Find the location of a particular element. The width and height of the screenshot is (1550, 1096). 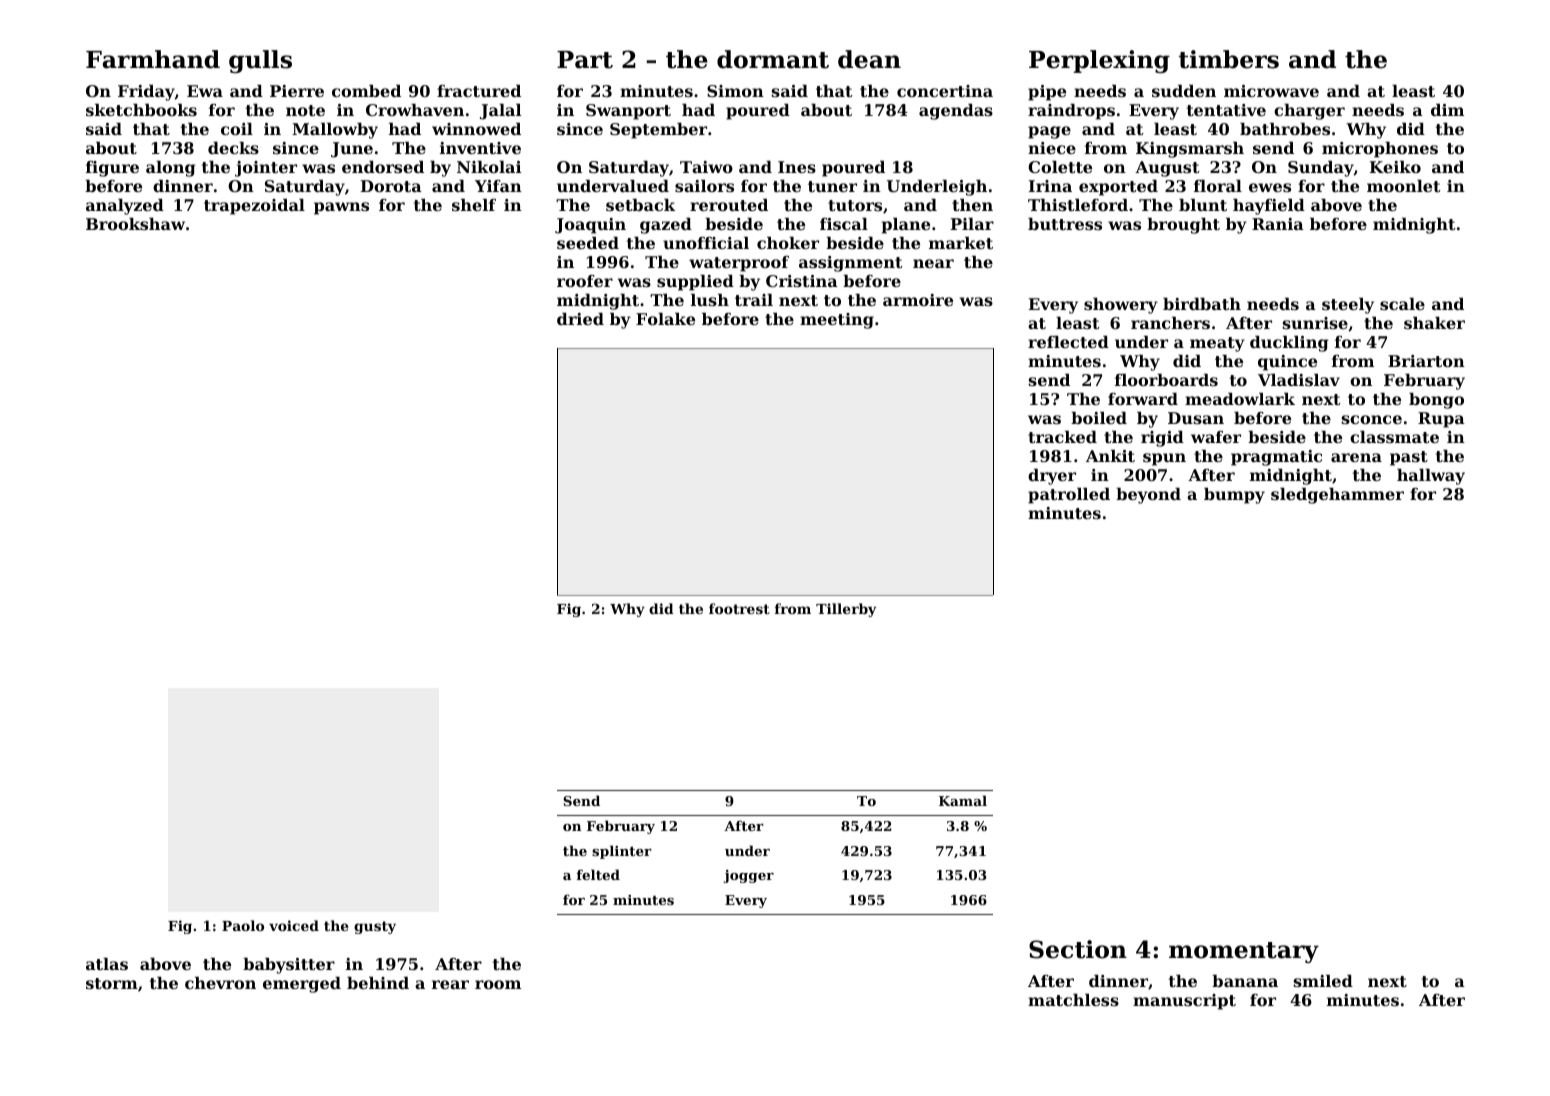

gulls is located at coordinates (260, 61).
